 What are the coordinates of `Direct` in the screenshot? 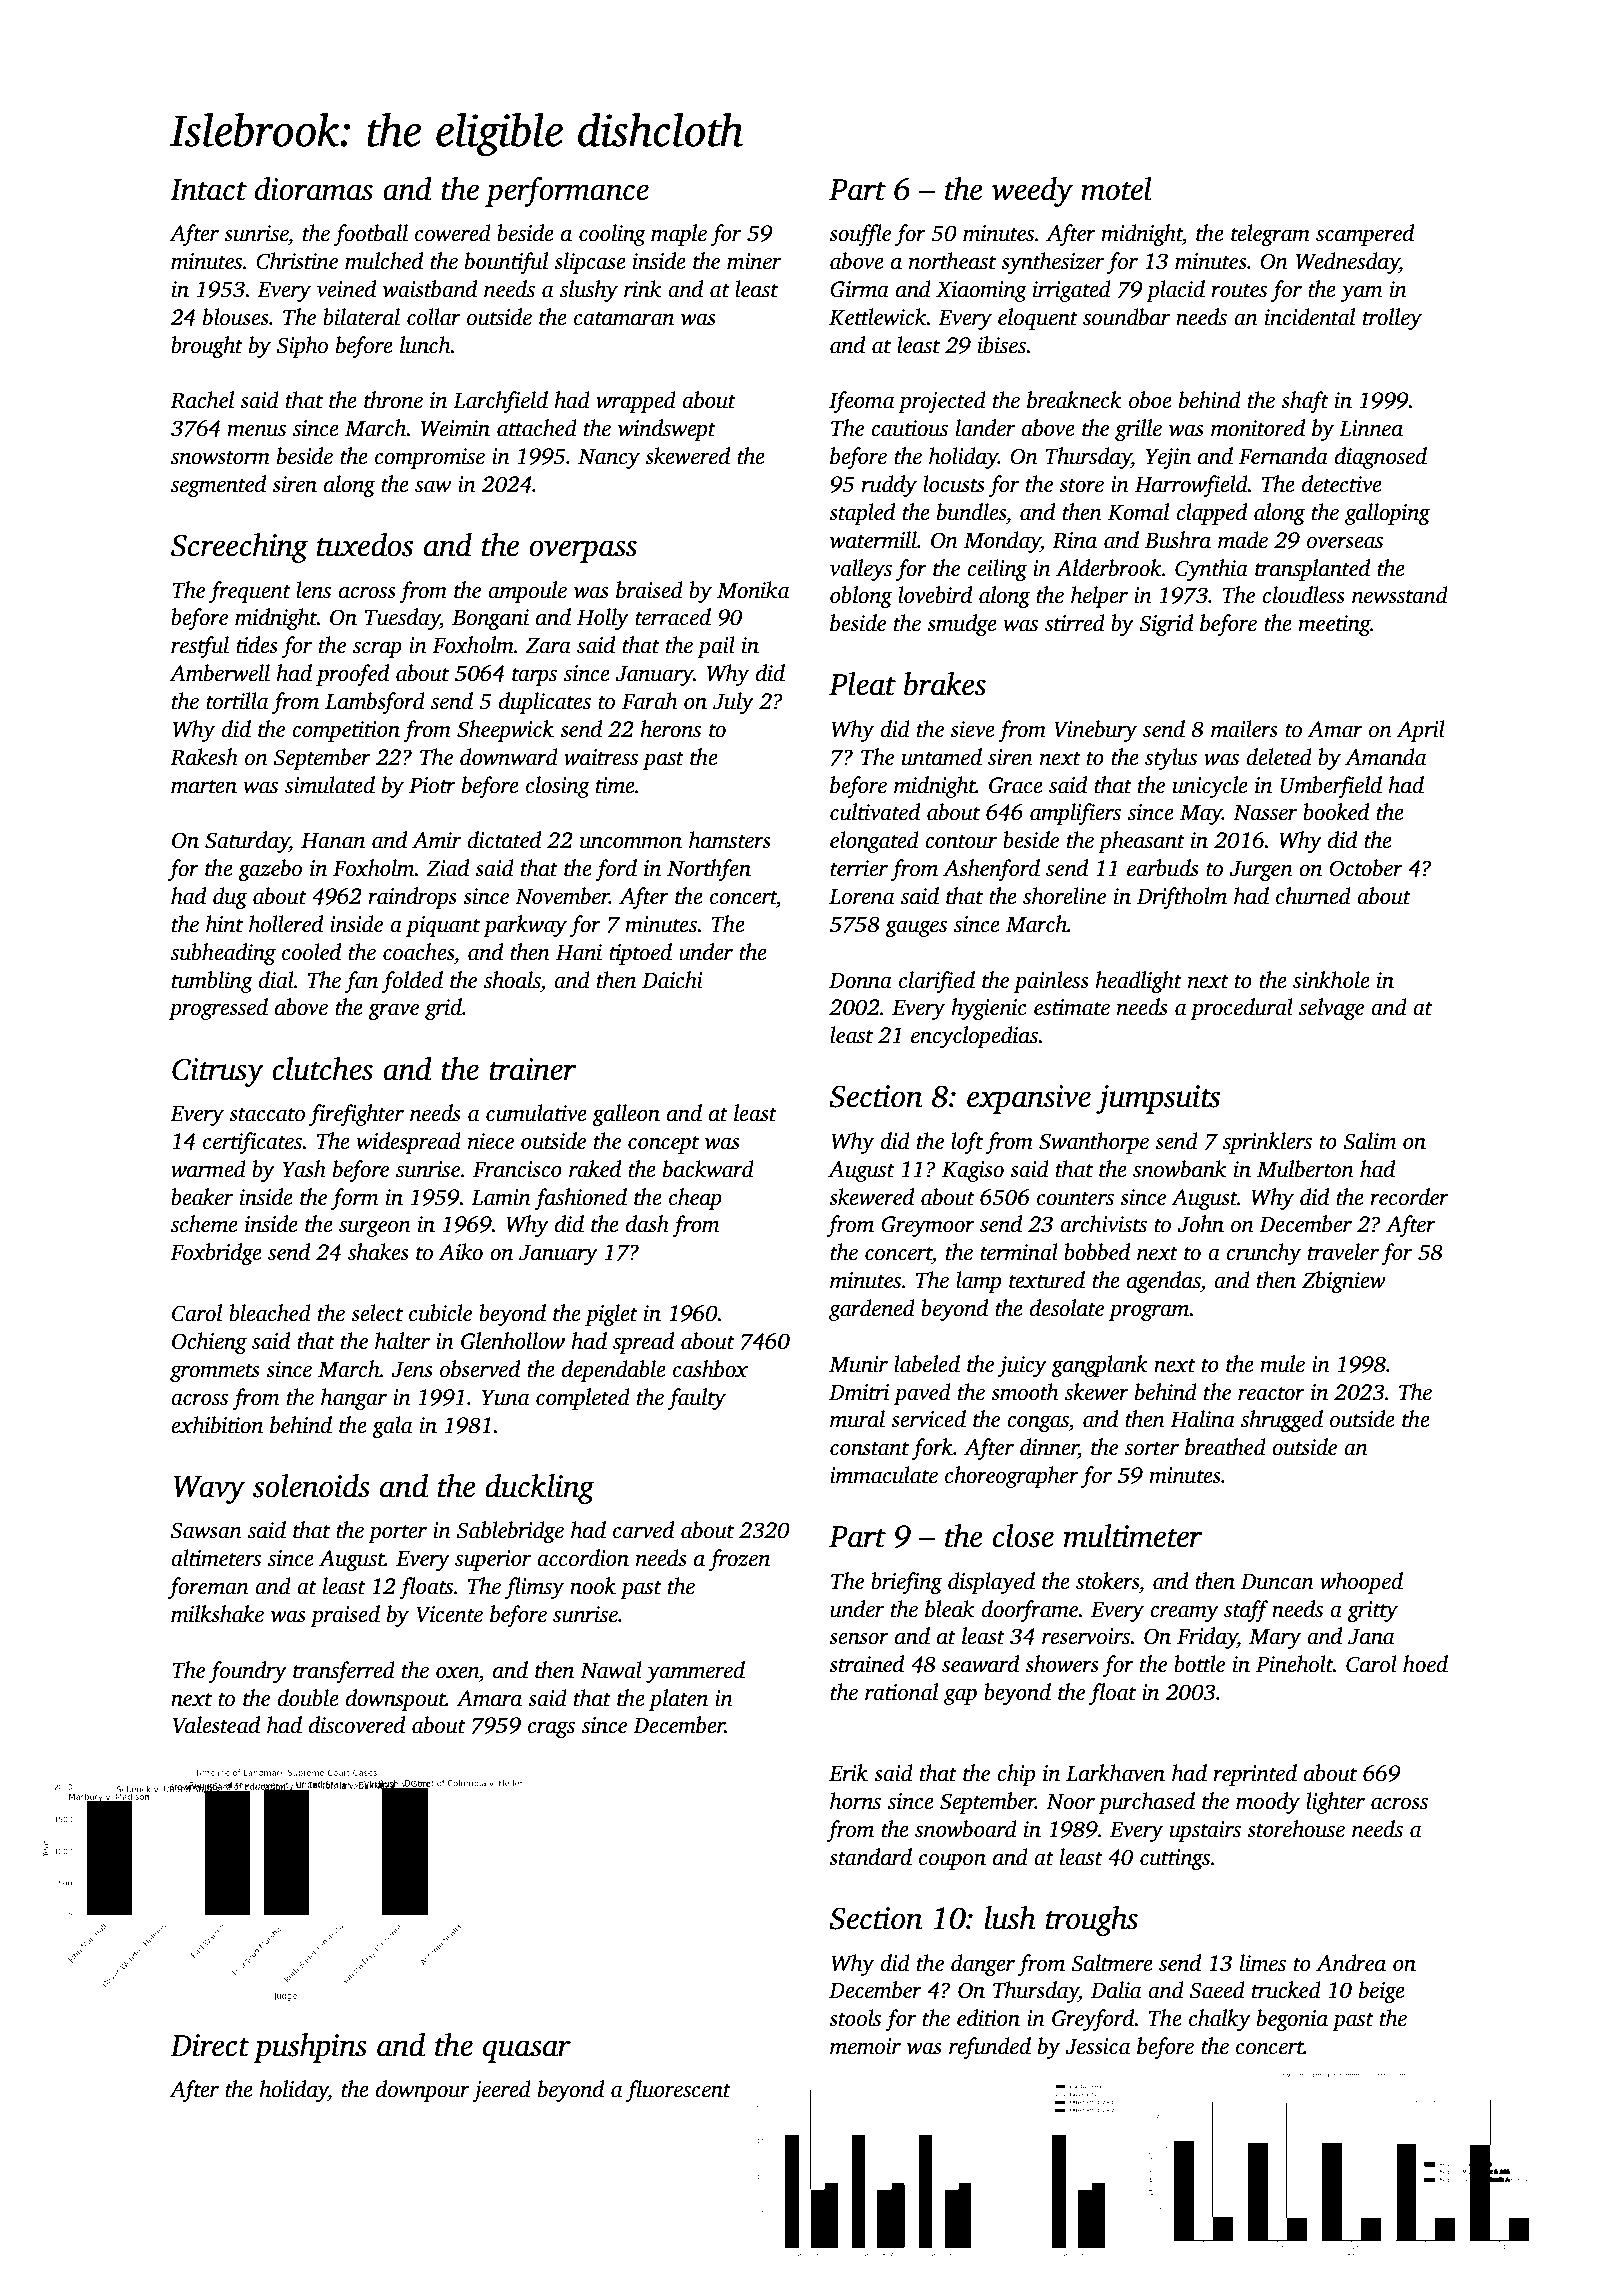 It's located at (209, 2045).
